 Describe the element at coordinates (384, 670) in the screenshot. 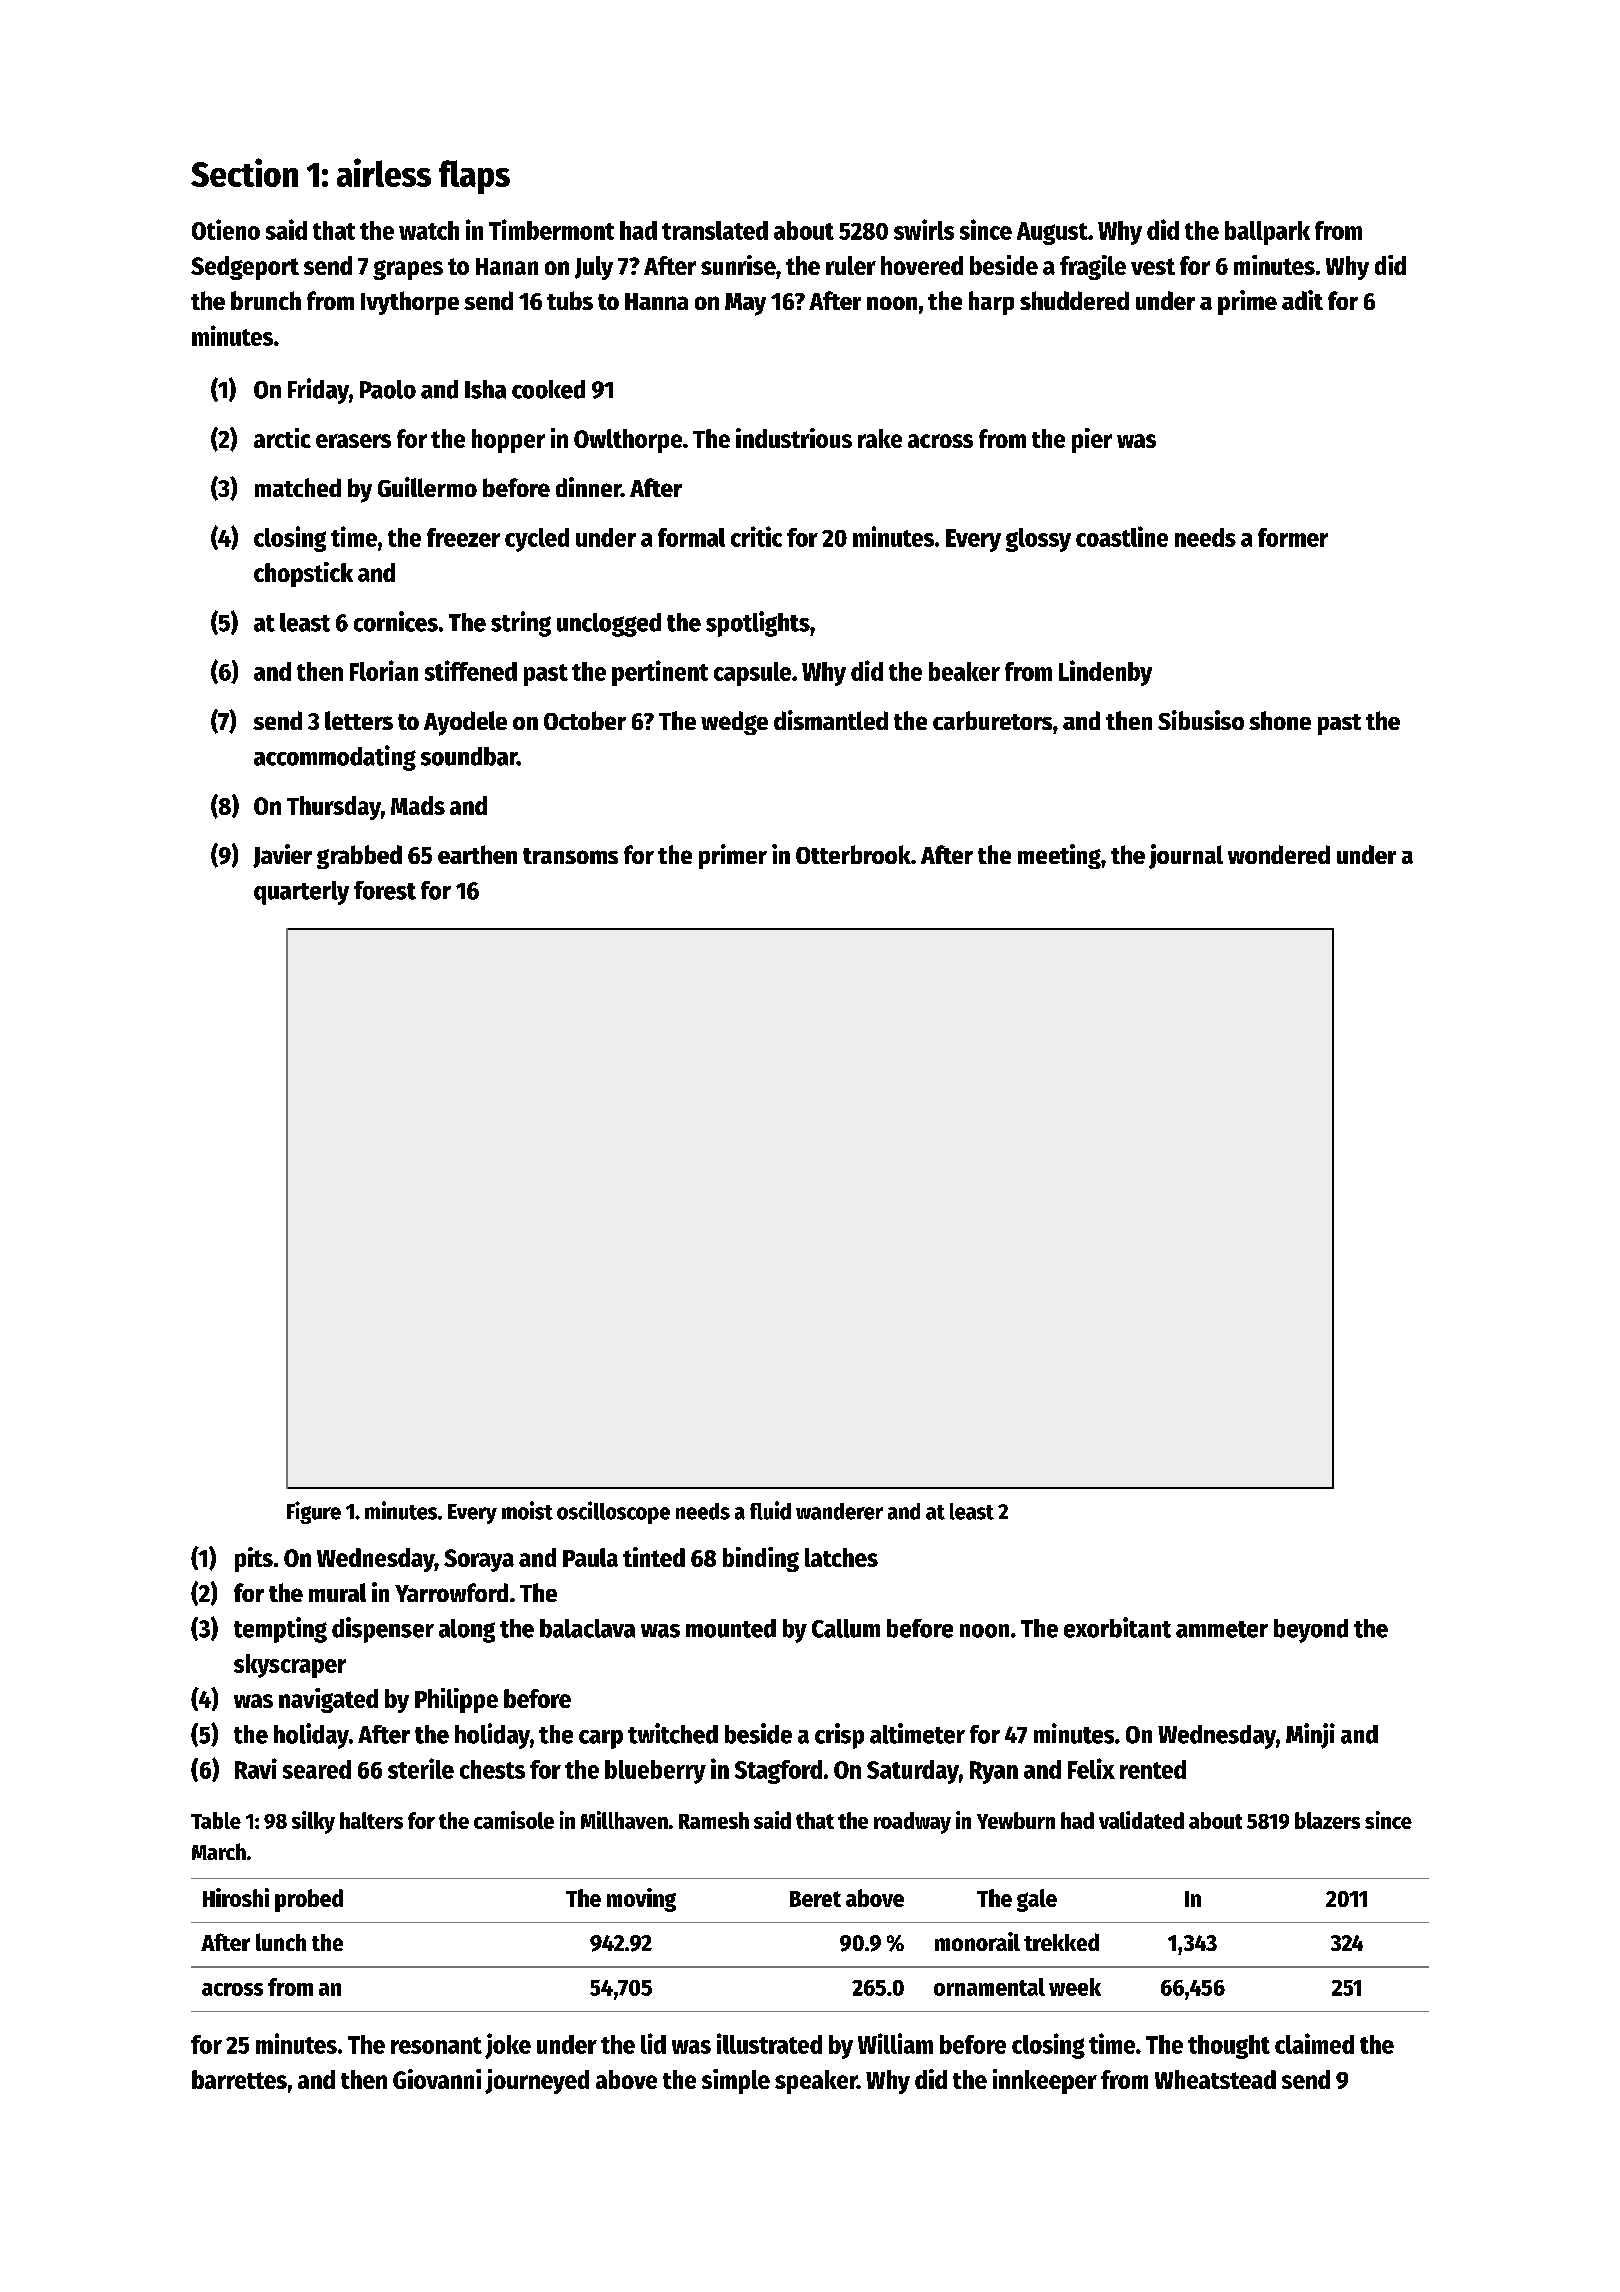

I see `Florian` at that location.
